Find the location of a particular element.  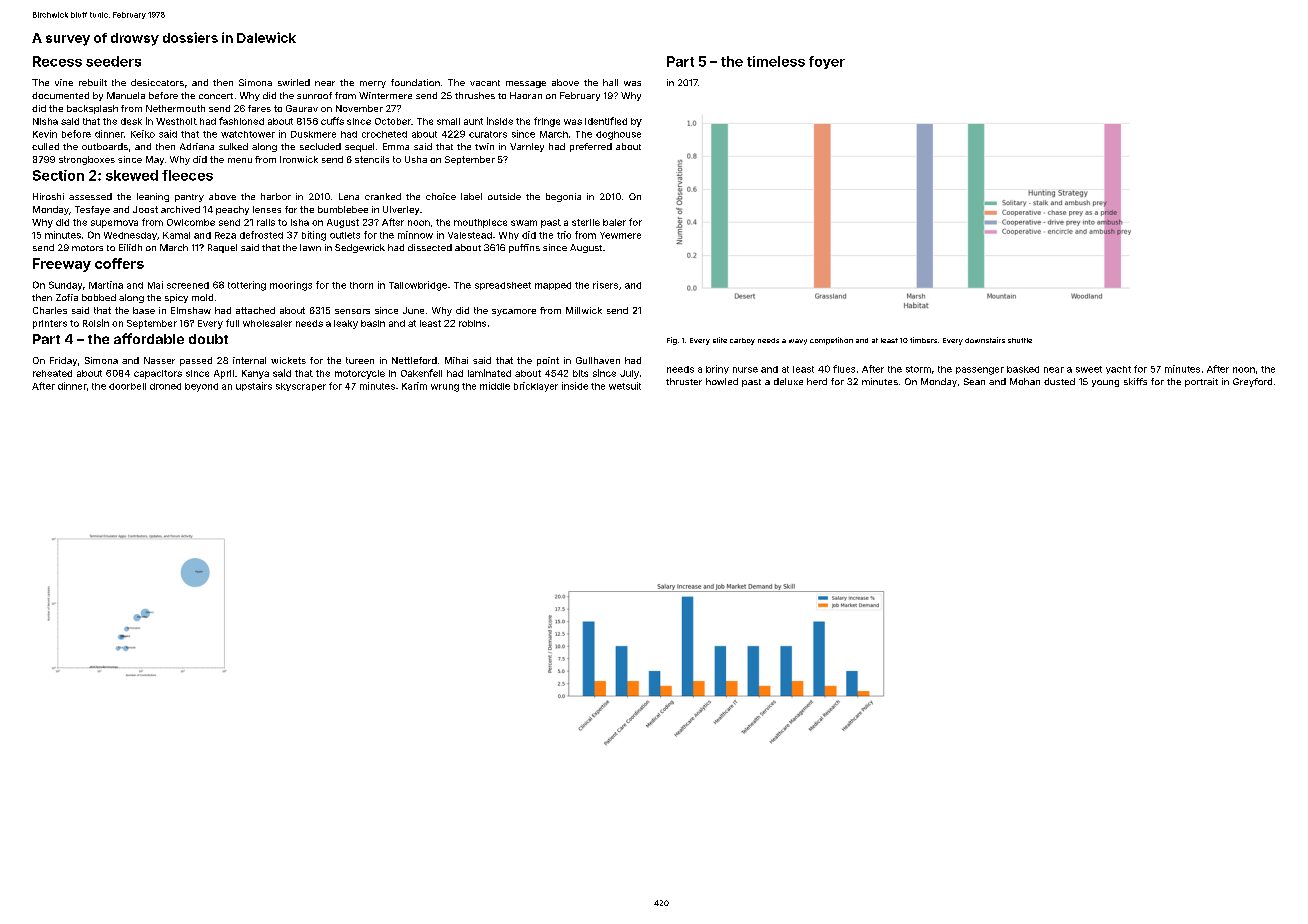

deluxe is located at coordinates (788, 381).
